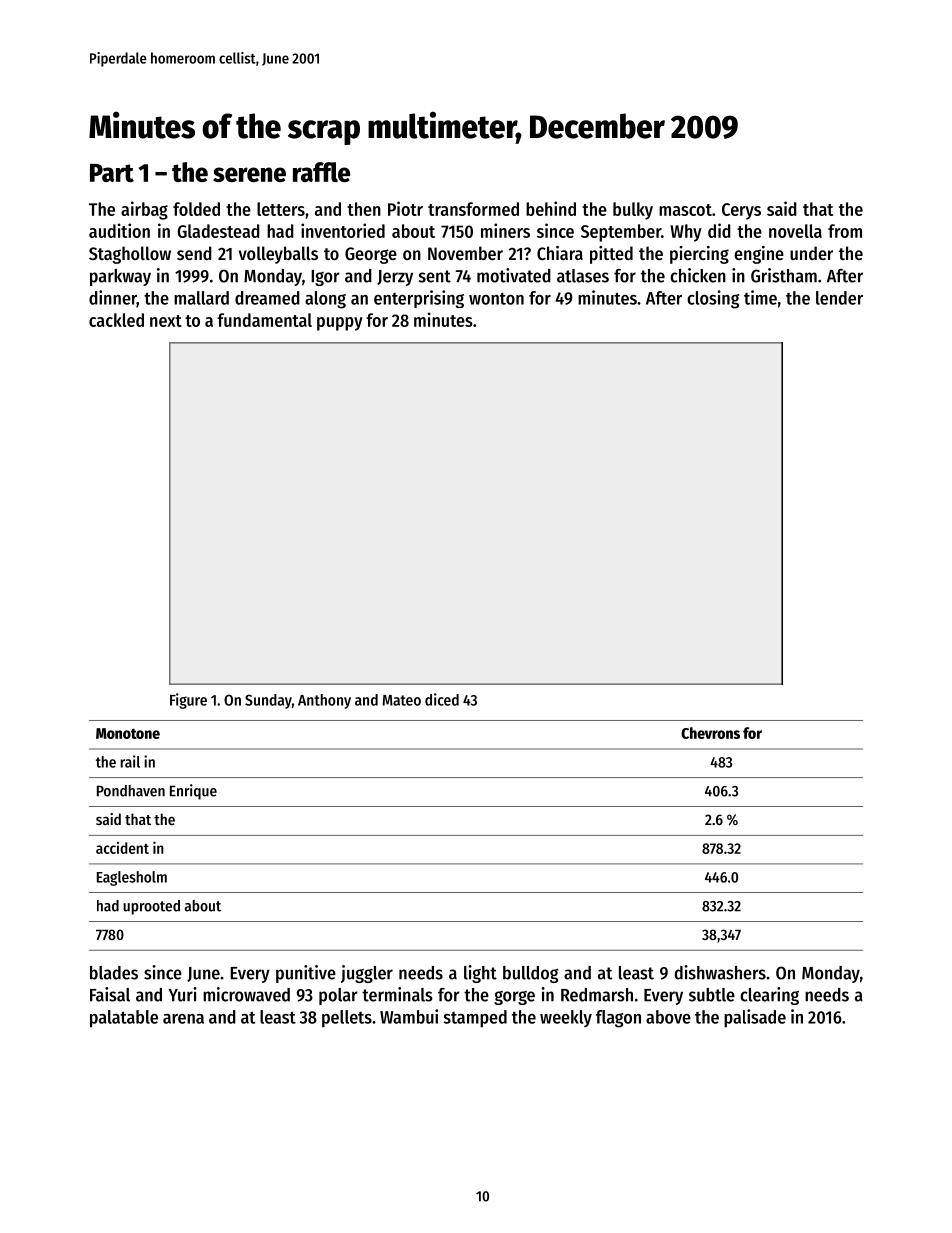 The image size is (952, 1233). Describe the element at coordinates (475, 1019) in the image. I see `stamped` at that location.
